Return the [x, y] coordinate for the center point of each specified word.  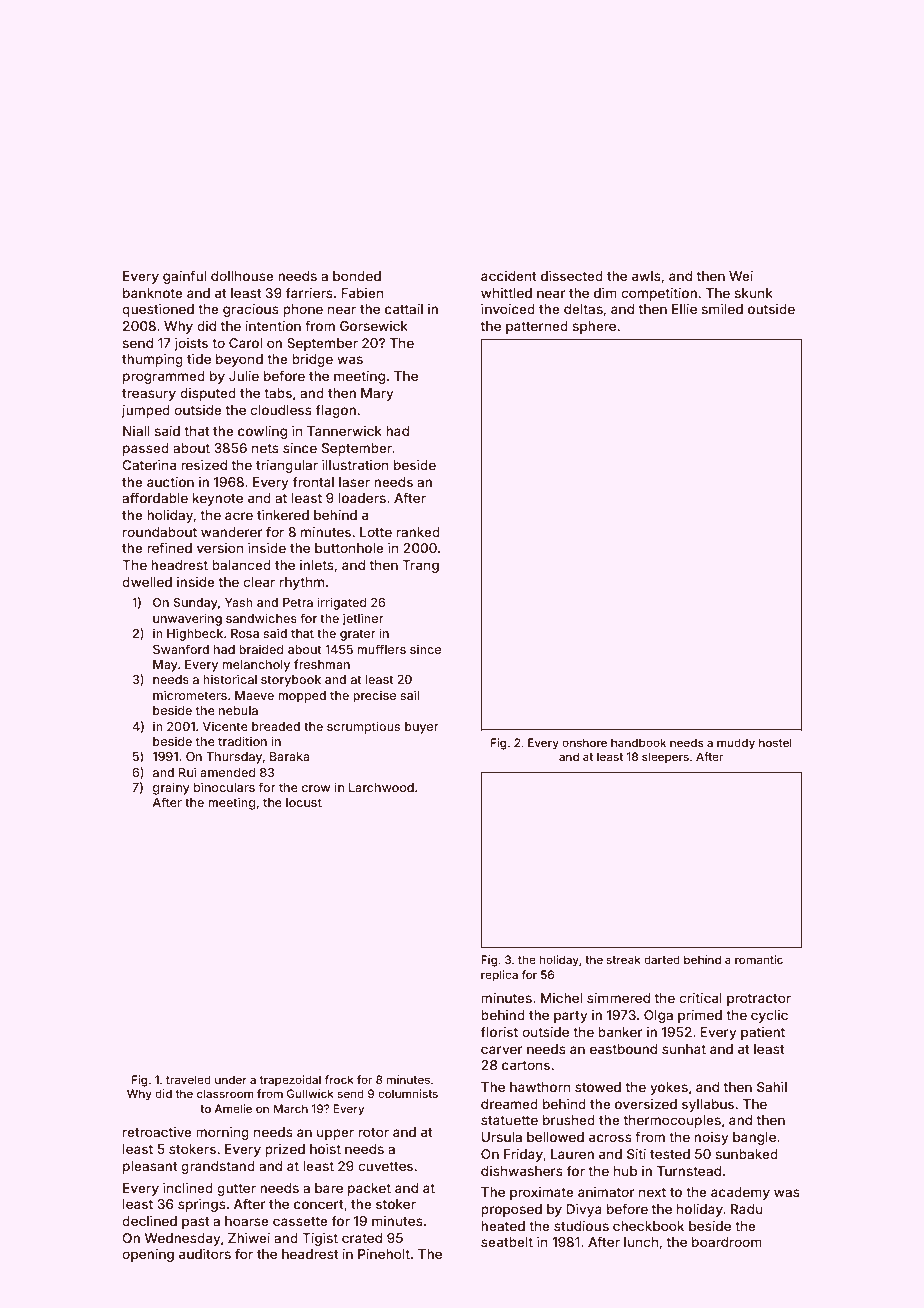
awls [646, 276]
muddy [736, 744]
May [165, 666]
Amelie [233, 1108]
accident [509, 276]
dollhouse [242, 276]
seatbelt [507, 1242]
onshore [584, 742]
